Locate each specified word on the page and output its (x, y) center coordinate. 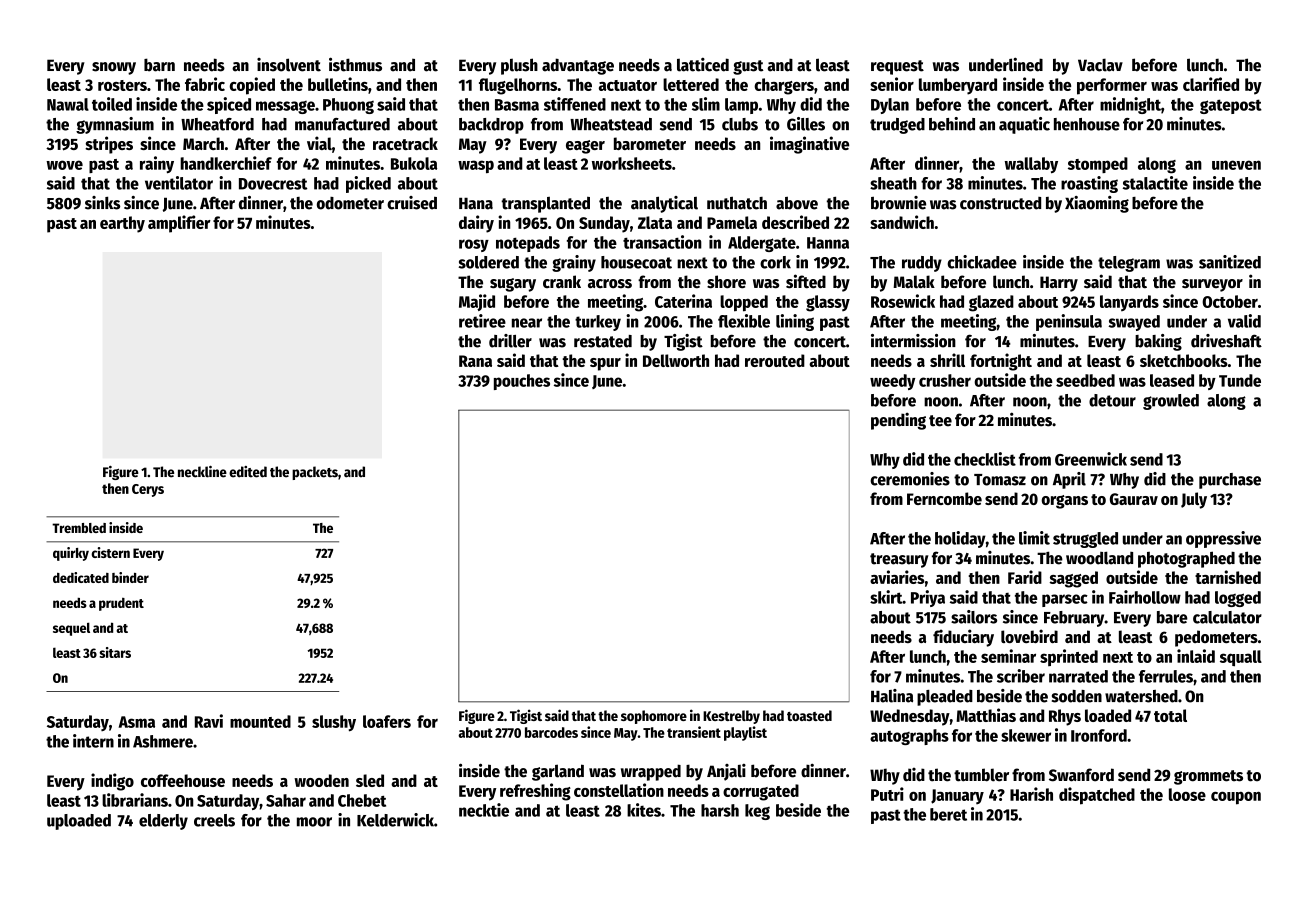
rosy (474, 245)
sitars (115, 652)
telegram (1129, 264)
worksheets (632, 163)
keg (757, 812)
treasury (899, 560)
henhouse (1087, 124)
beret (948, 814)
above (797, 203)
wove (64, 165)
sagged (1074, 579)
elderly (163, 822)
